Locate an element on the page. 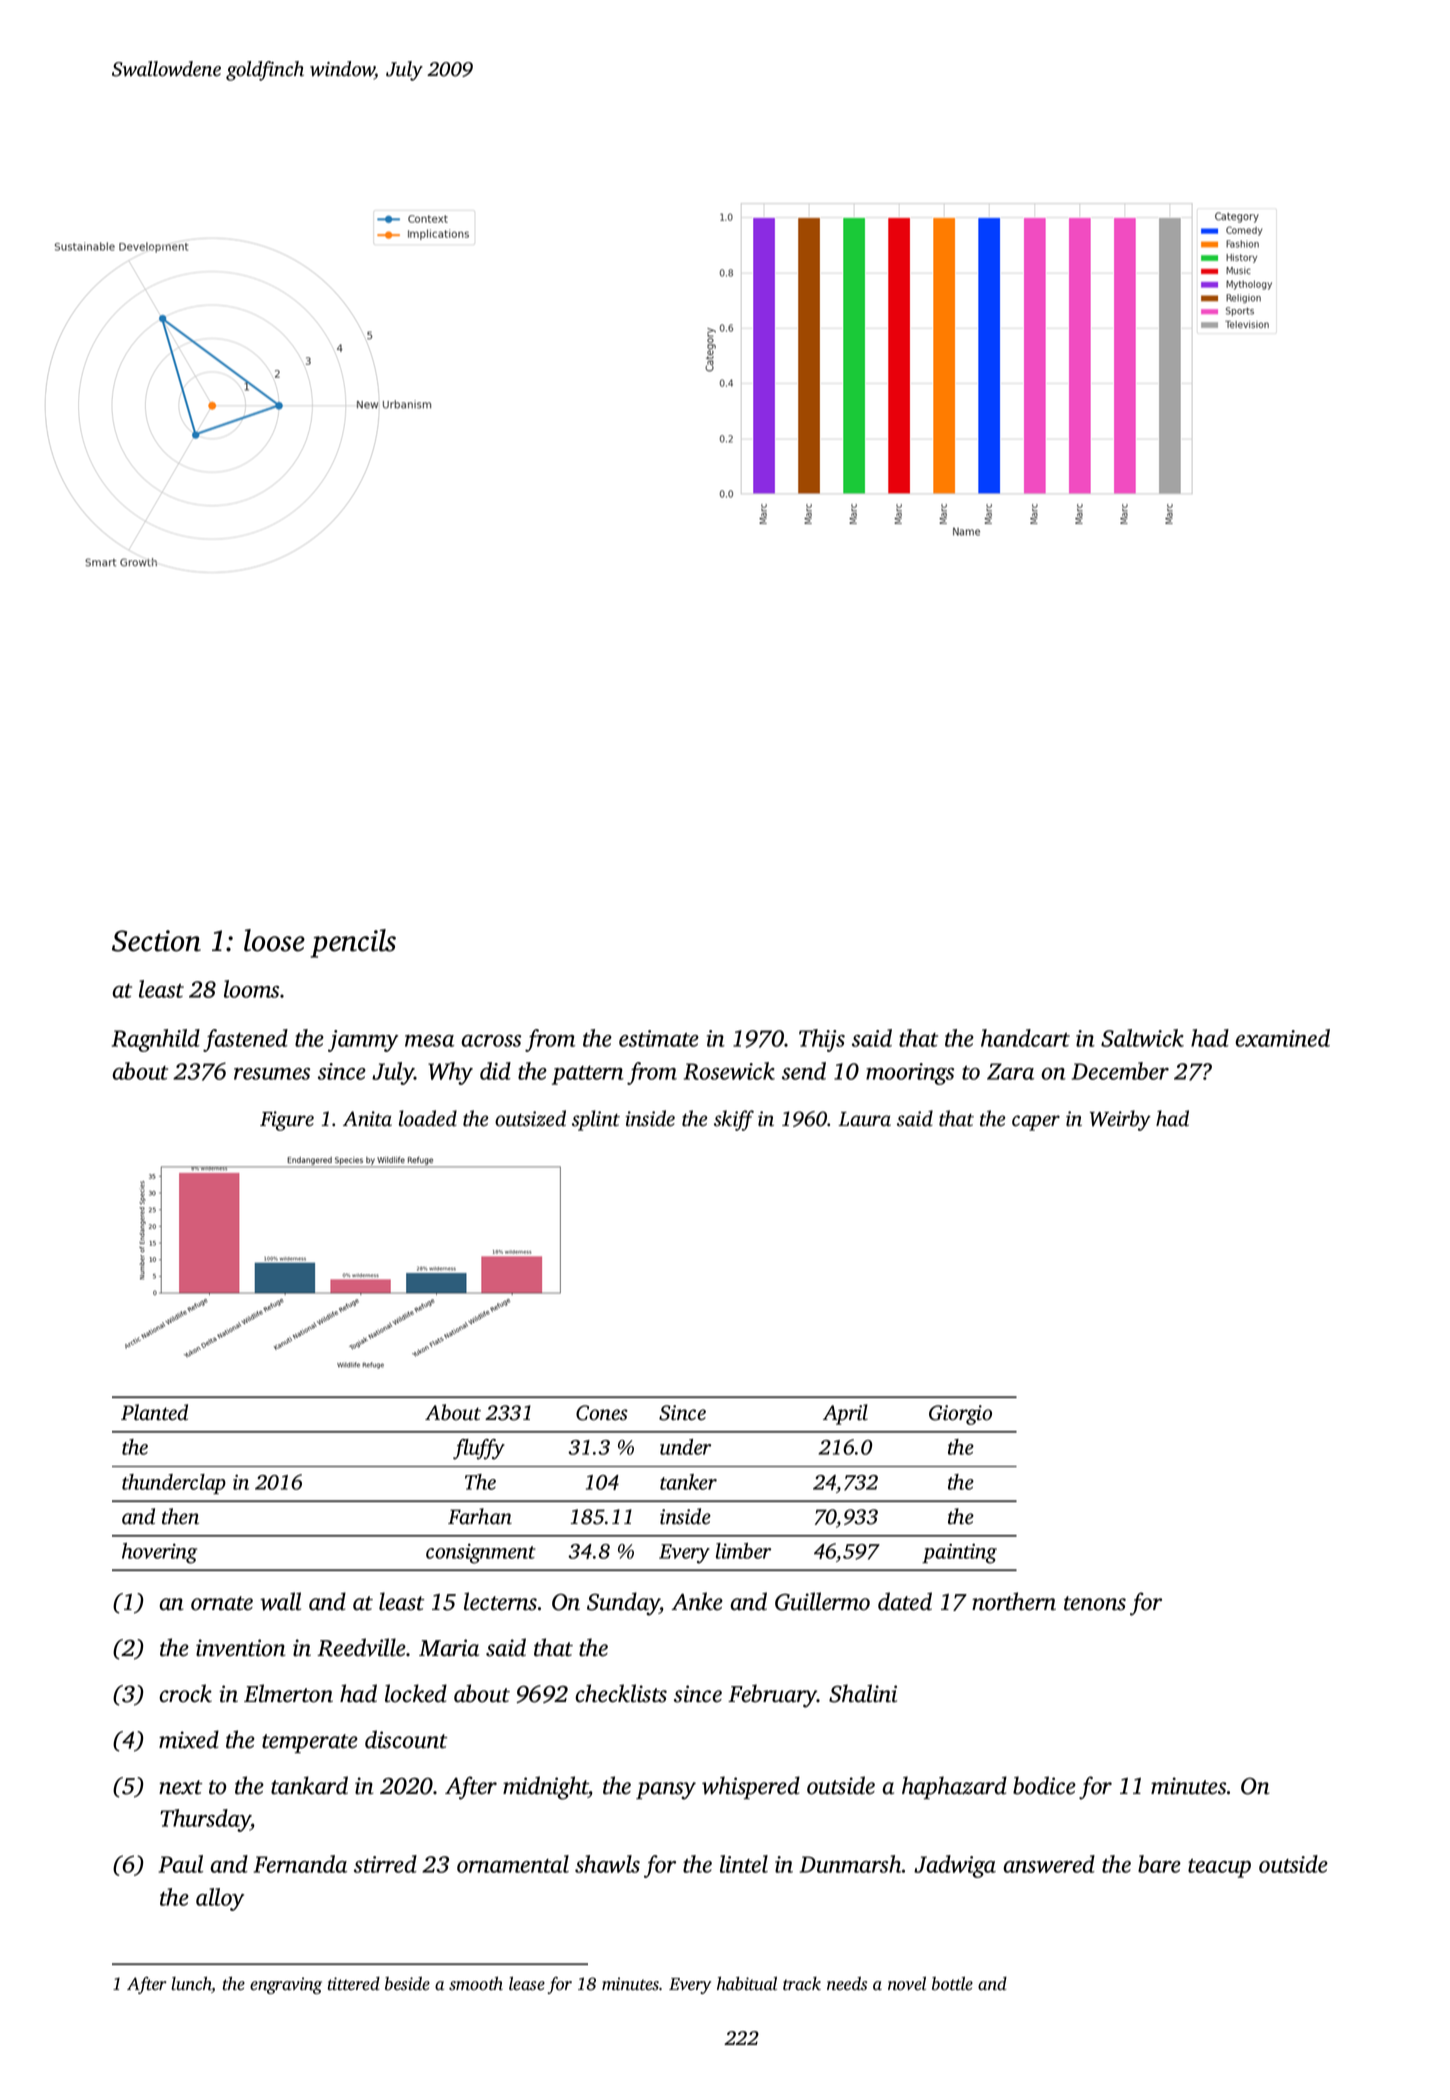 This page has width=1450, height=2100. temperate is located at coordinates (310, 1743).
